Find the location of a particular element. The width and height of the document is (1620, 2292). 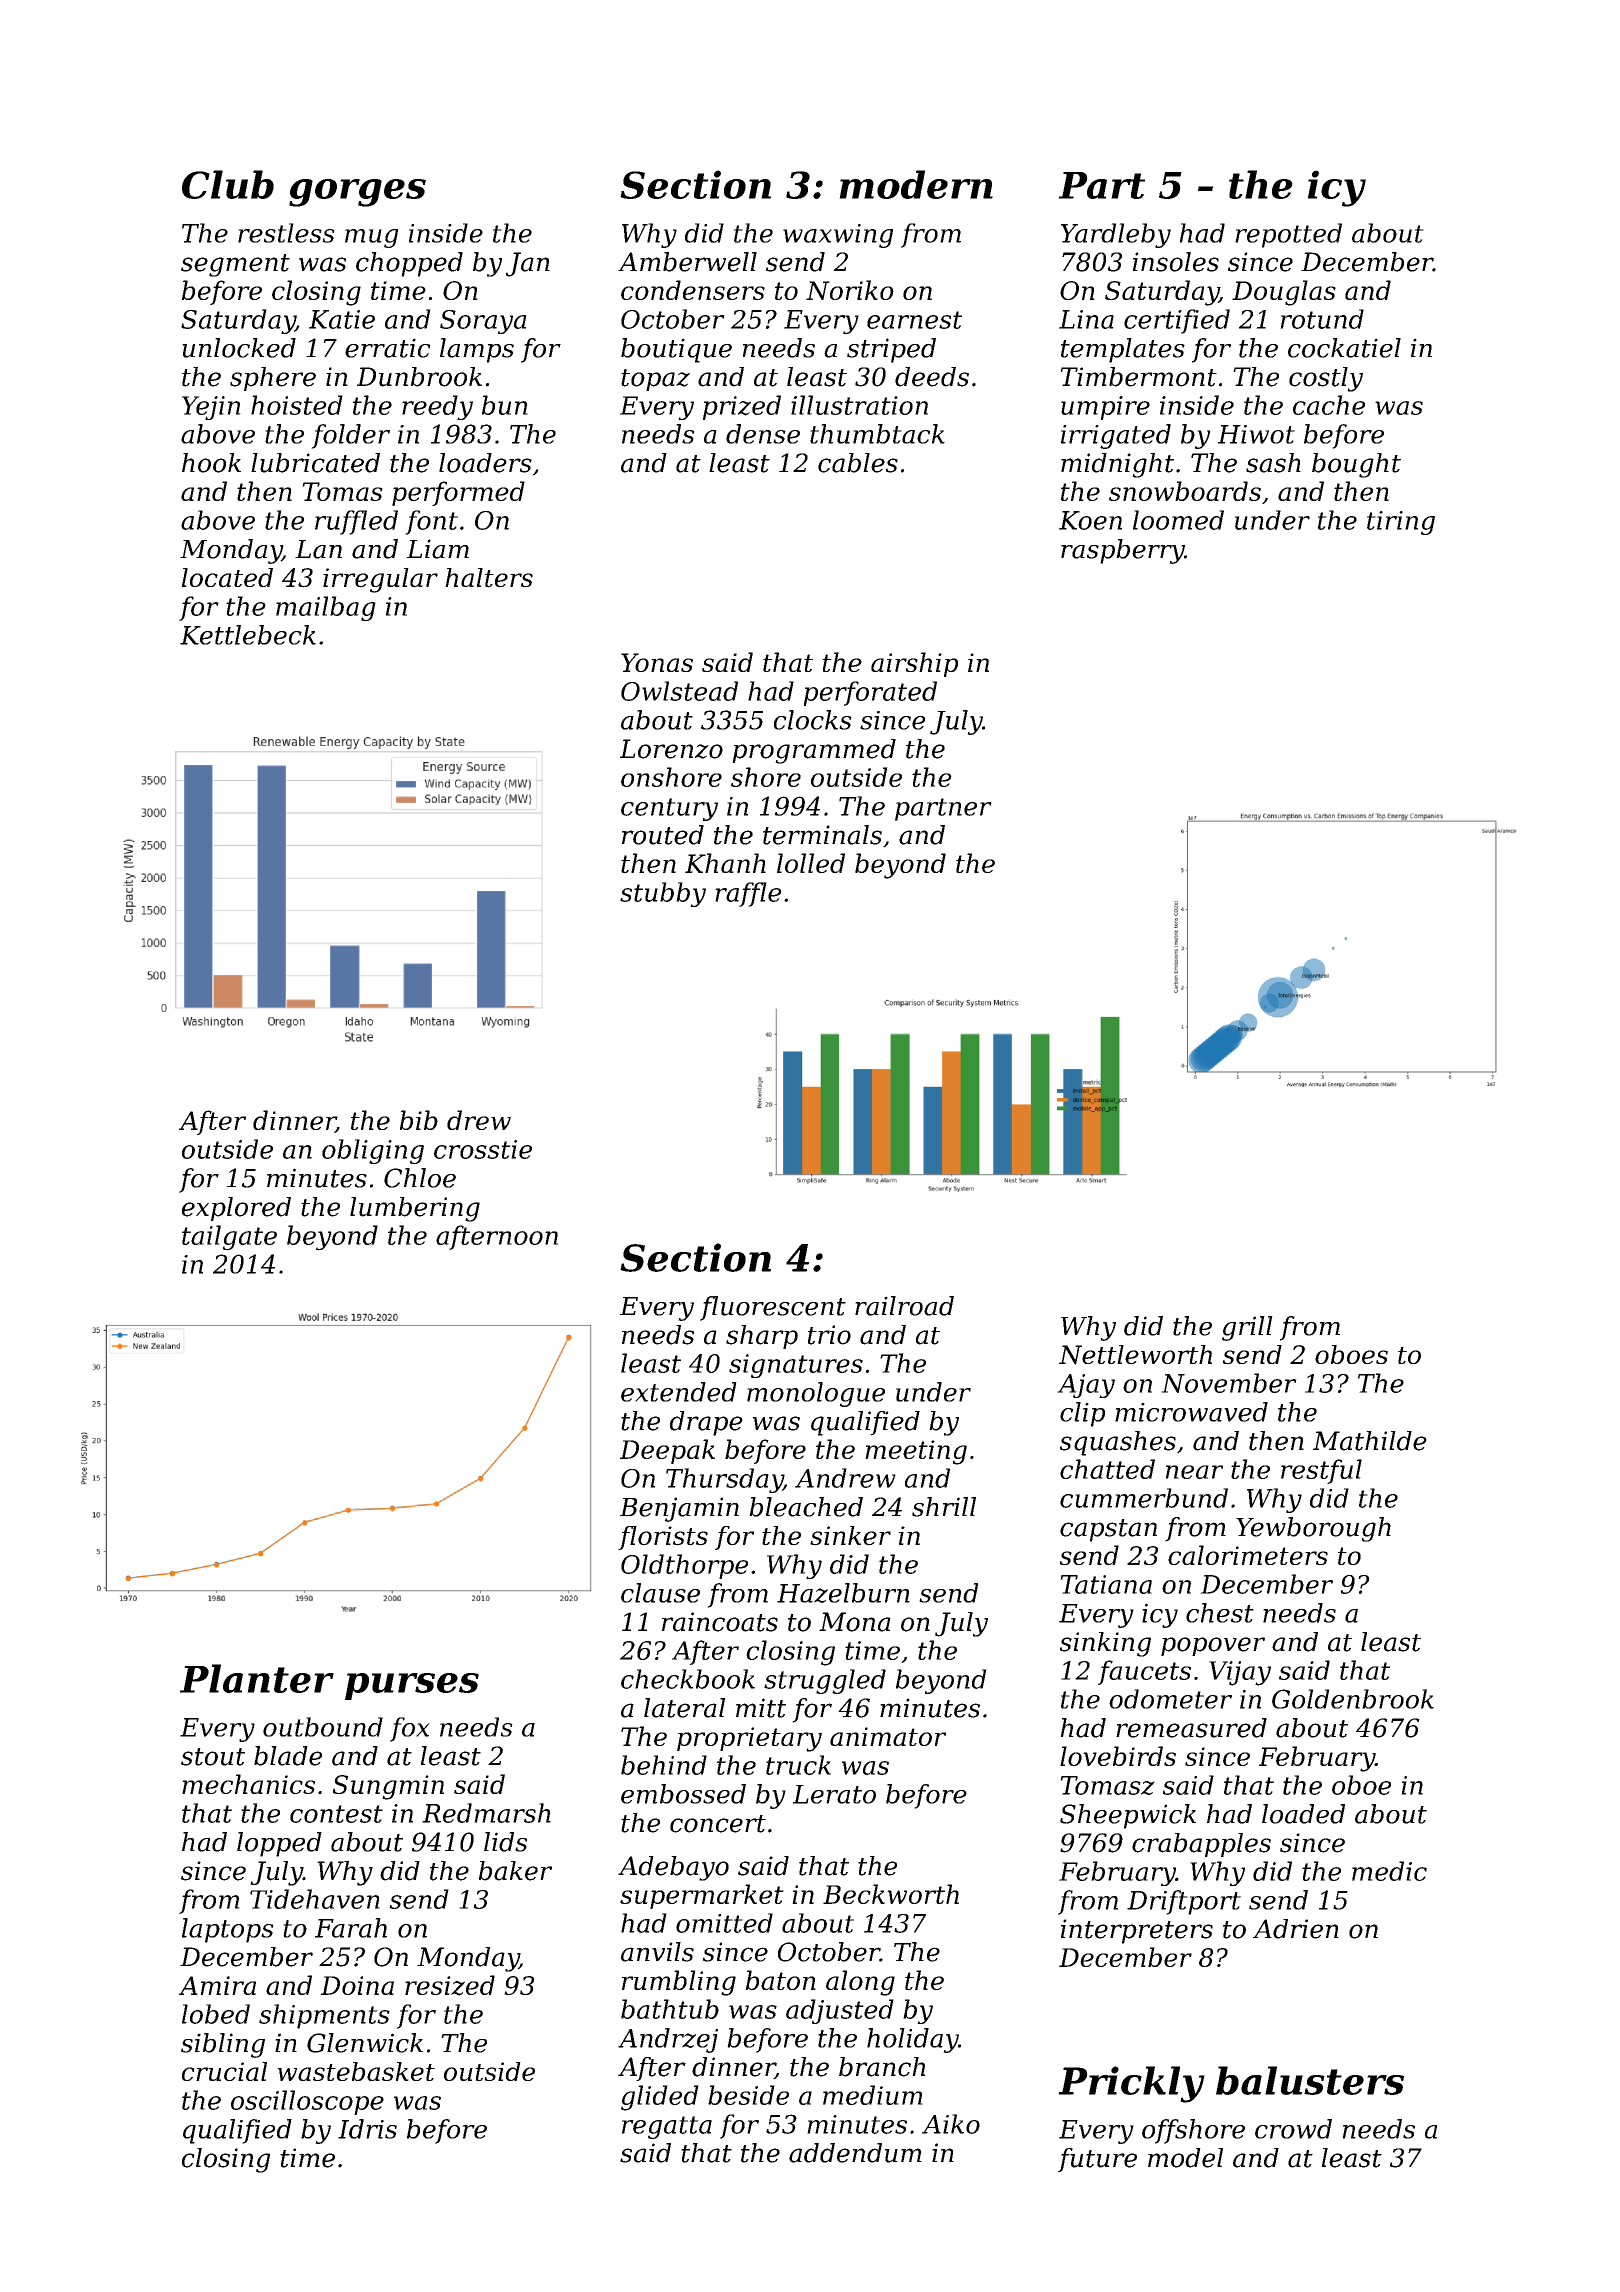

repotted is located at coordinates (1288, 235).
